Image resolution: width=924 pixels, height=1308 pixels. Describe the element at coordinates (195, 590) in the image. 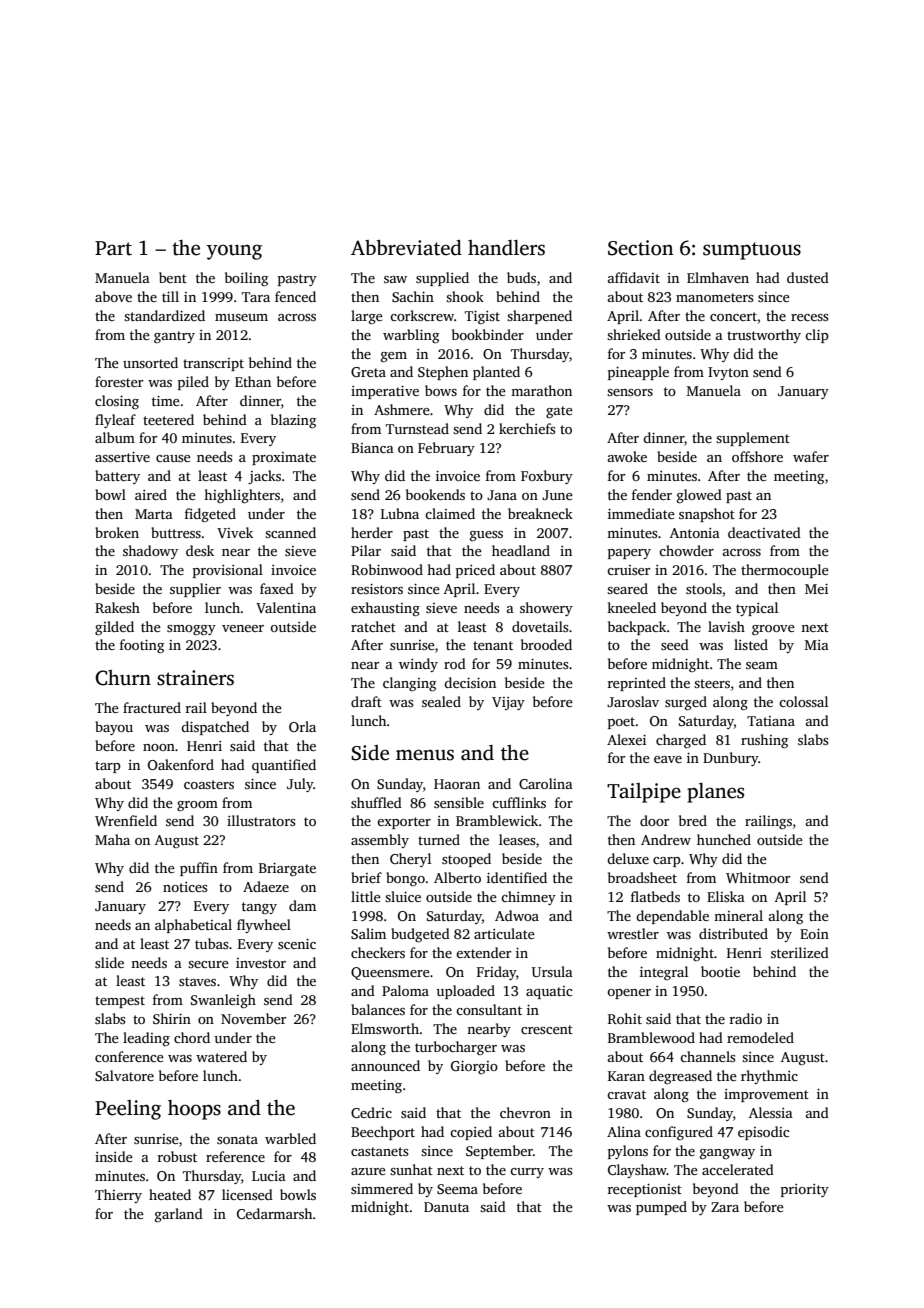

I see `supplier` at that location.
